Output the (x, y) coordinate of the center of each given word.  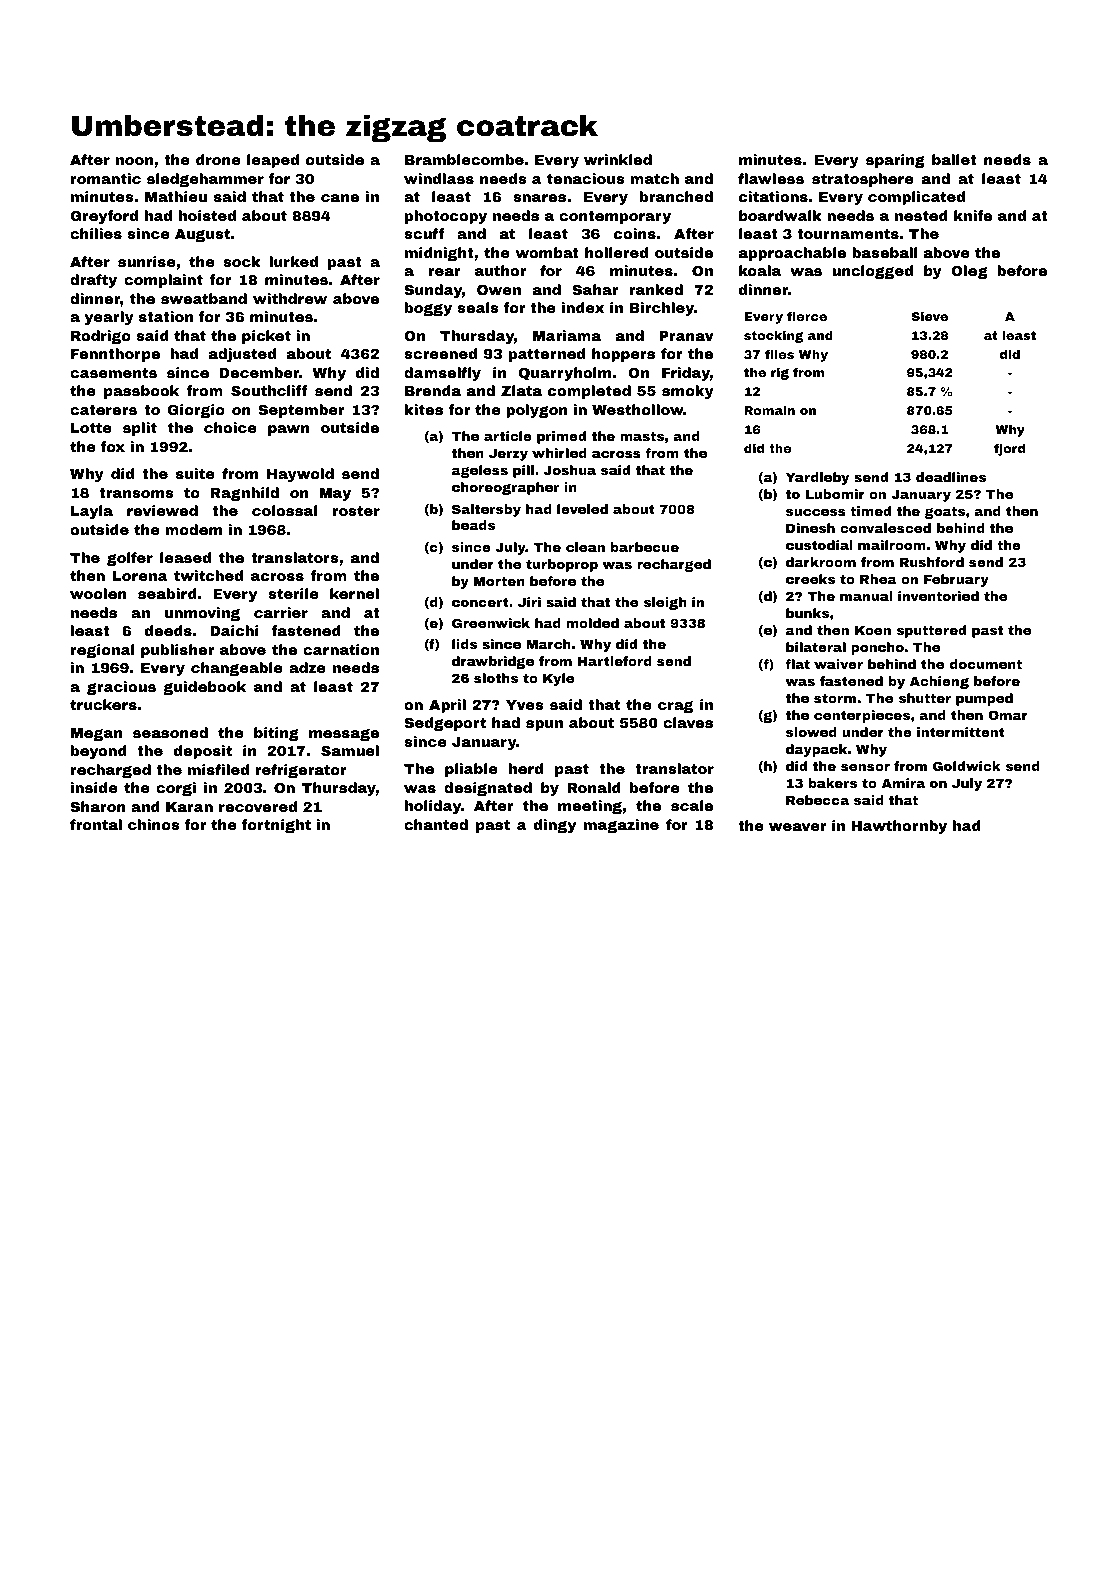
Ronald (594, 787)
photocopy (446, 217)
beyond (99, 752)
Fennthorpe (115, 355)
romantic (106, 178)
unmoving (202, 614)
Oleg (969, 272)
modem (193, 529)
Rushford (932, 562)
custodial (819, 545)
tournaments (848, 234)
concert (480, 602)
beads (473, 525)
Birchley (662, 309)
